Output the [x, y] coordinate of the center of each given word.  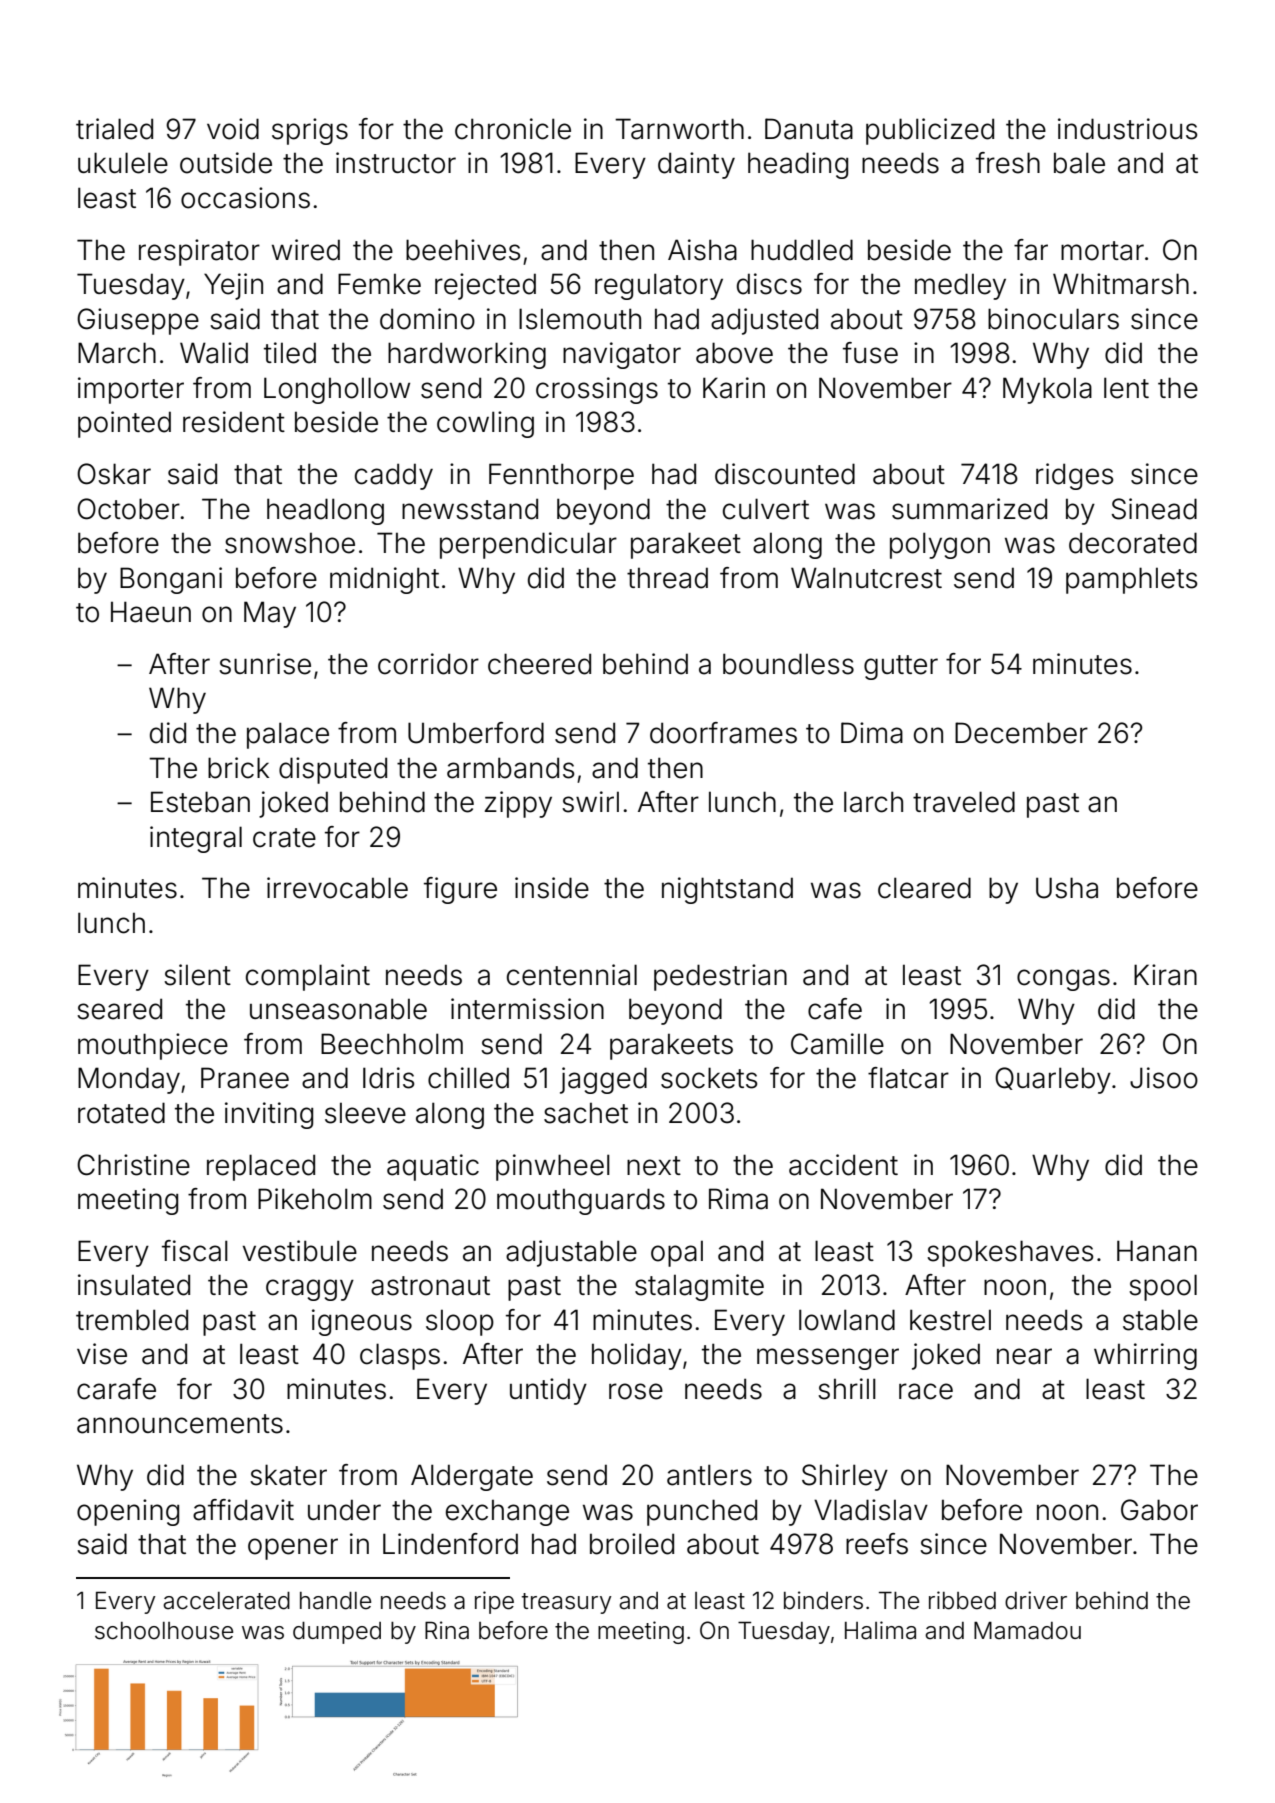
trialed [114, 129]
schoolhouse [164, 1631]
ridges [1074, 476]
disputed [333, 770]
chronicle [513, 129]
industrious [1127, 129]
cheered [539, 664]
